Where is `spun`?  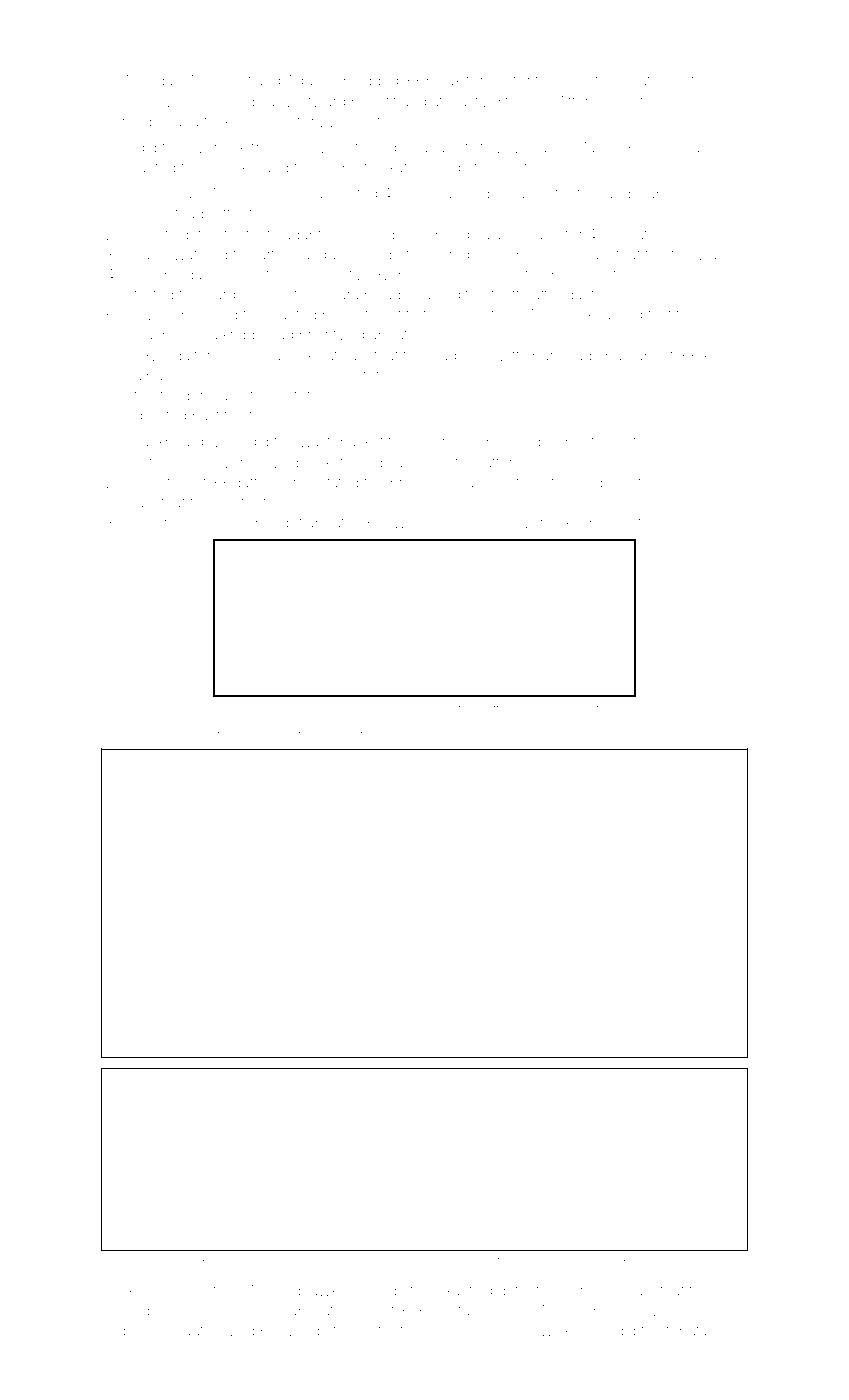 spun is located at coordinates (614, 356).
